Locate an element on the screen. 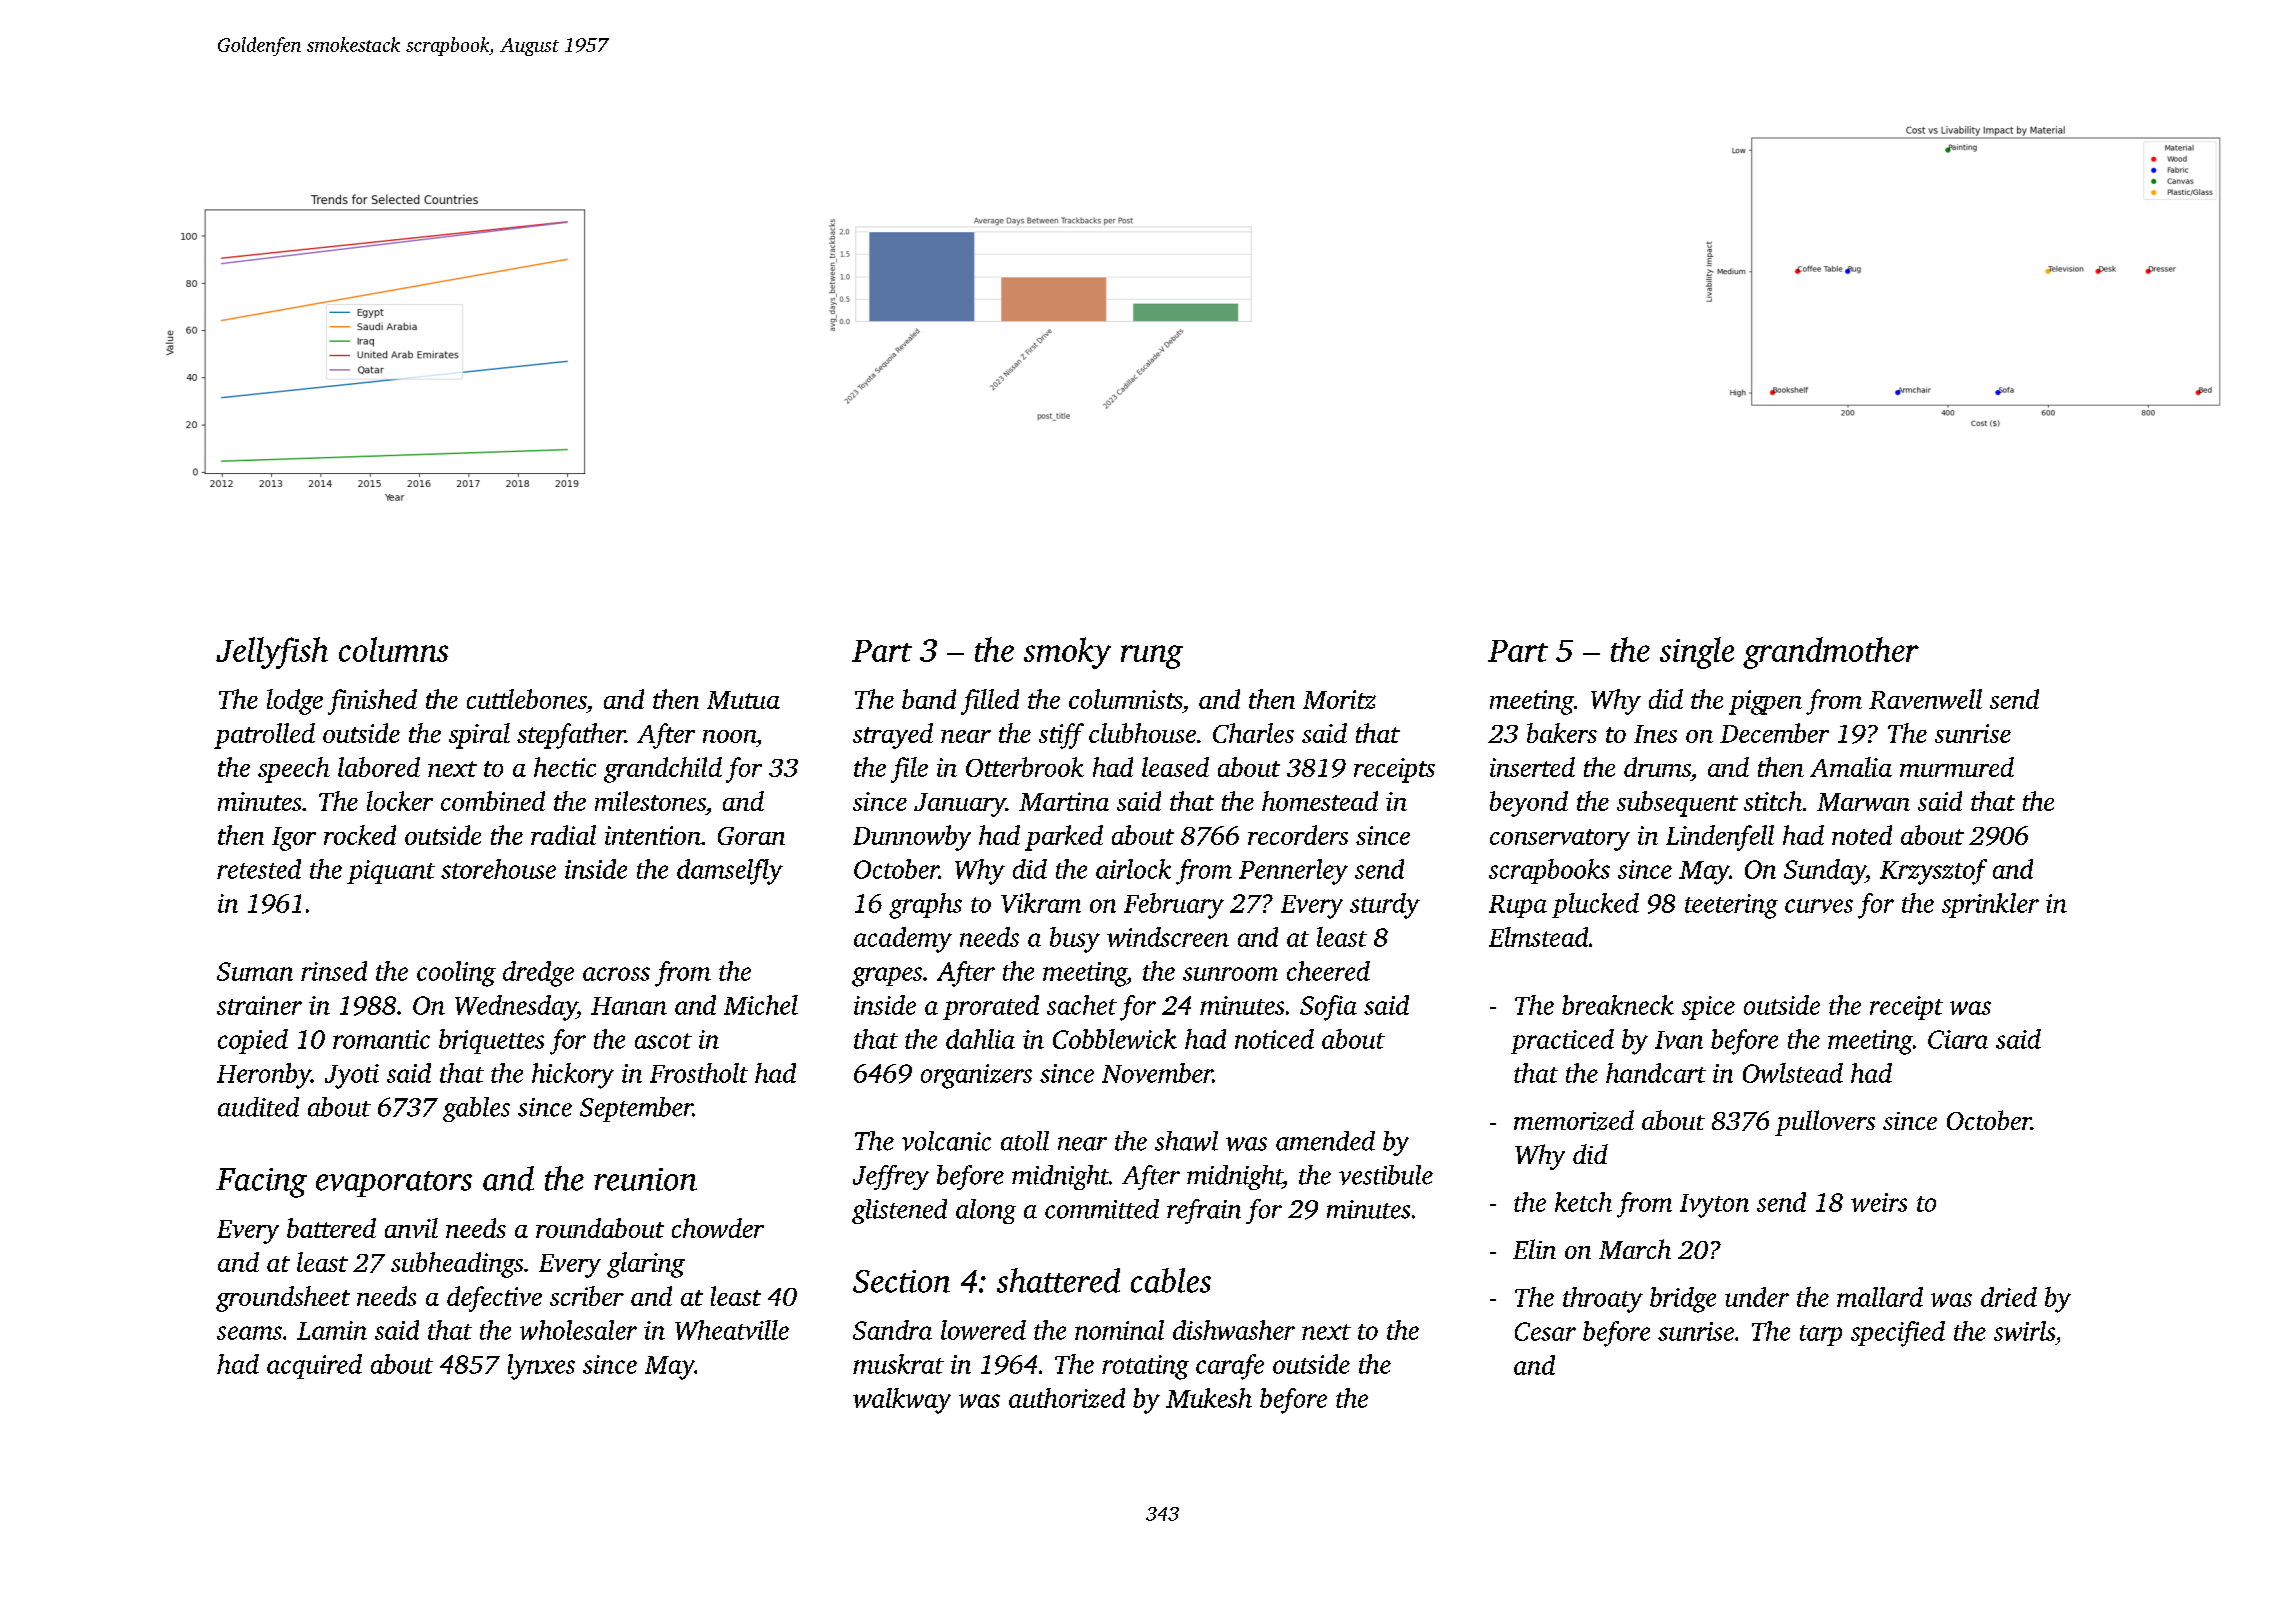 Image resolution: width=2292 pixels, height=1620 pixels. Owlstead is located at coordinates (1793, 1073).
